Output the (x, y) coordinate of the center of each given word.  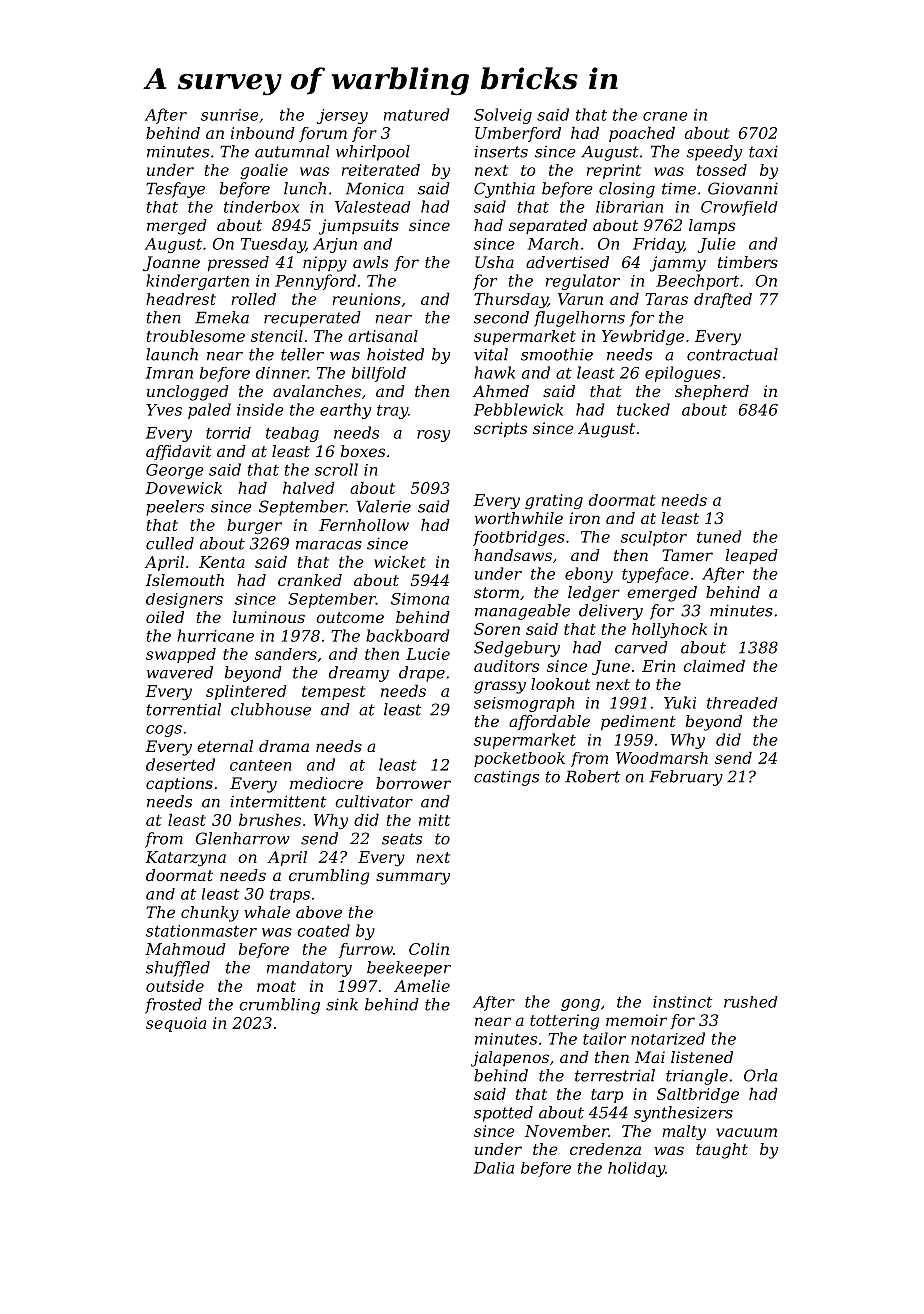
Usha (494, 262)
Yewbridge (643, 337)
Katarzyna (185, 858)
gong (580, 1005)
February (686, 778)
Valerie (384, 506)
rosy (433, 436)
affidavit (179, 452)
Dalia (494, 1168)
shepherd (712, 393)
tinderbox (261, 207)
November (567, 1131)
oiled (165, 617)
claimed (714, 666)
